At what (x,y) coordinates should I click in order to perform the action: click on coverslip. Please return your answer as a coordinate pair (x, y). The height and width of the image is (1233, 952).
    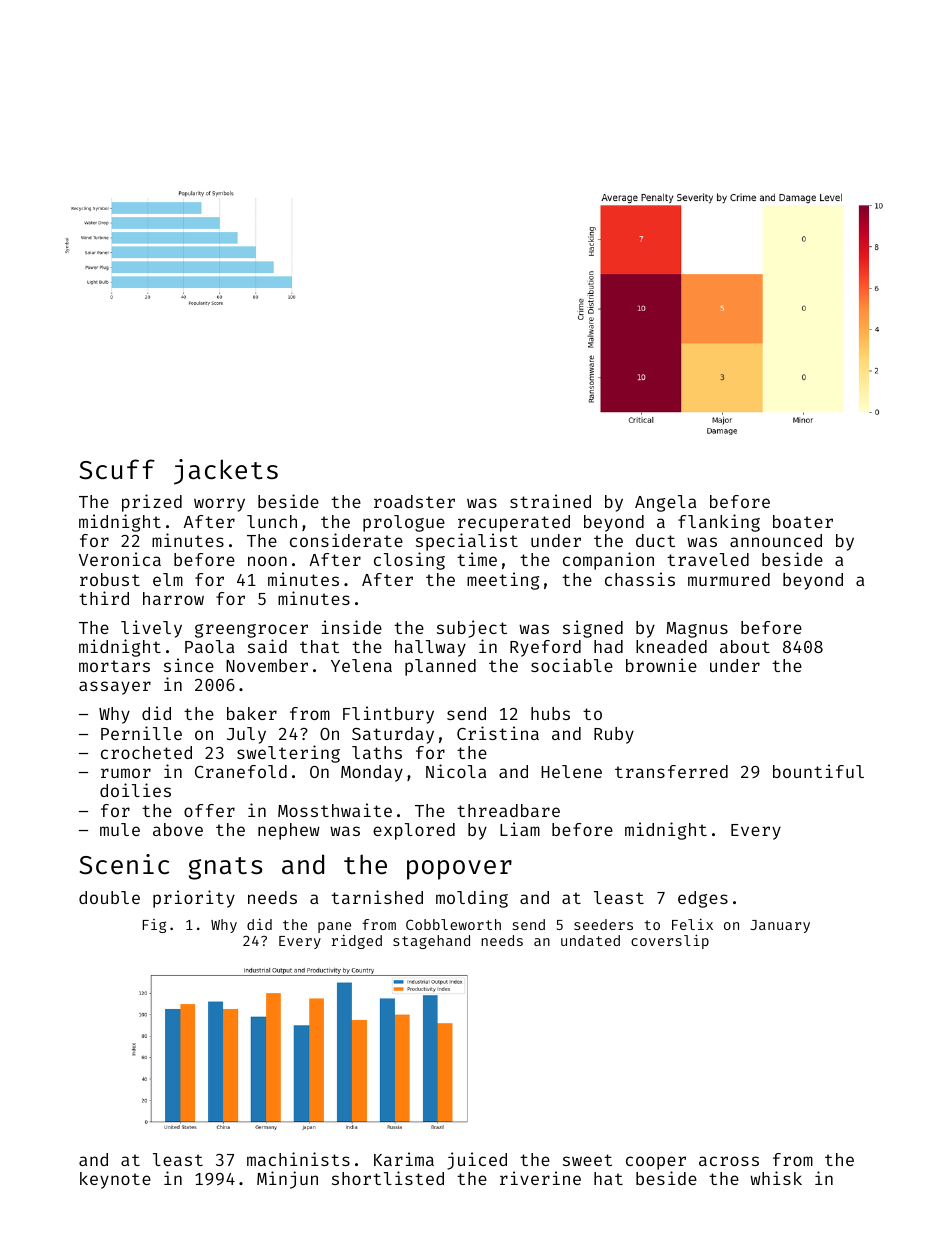
    Looking at the image, I should click on (670, 941).
